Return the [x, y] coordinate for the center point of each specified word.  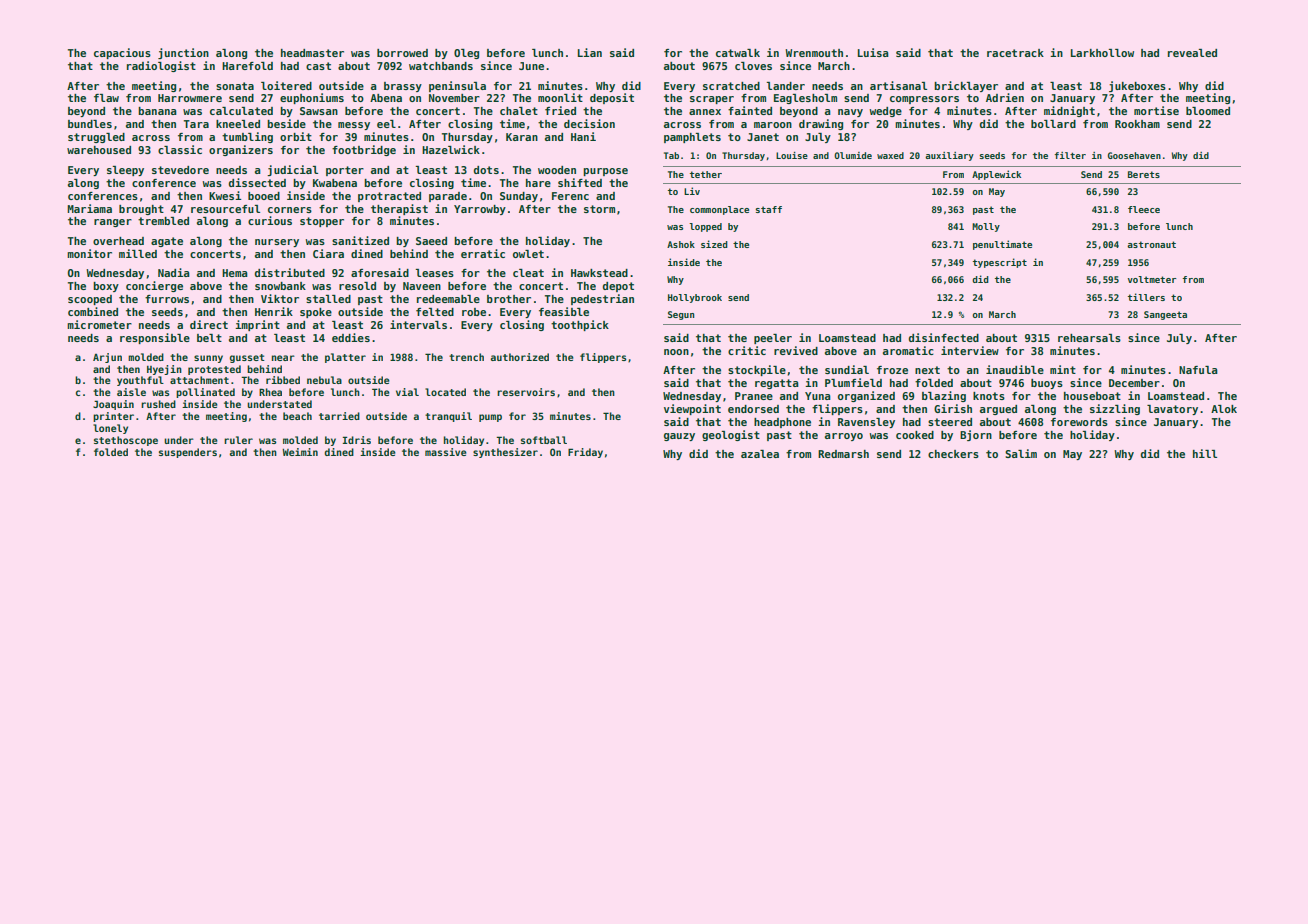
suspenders [188, 453]
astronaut [1151, 244]
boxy [106, 287]
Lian [590, 52]
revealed [1192, 53]
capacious [122, 53]
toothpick [580, 325]
